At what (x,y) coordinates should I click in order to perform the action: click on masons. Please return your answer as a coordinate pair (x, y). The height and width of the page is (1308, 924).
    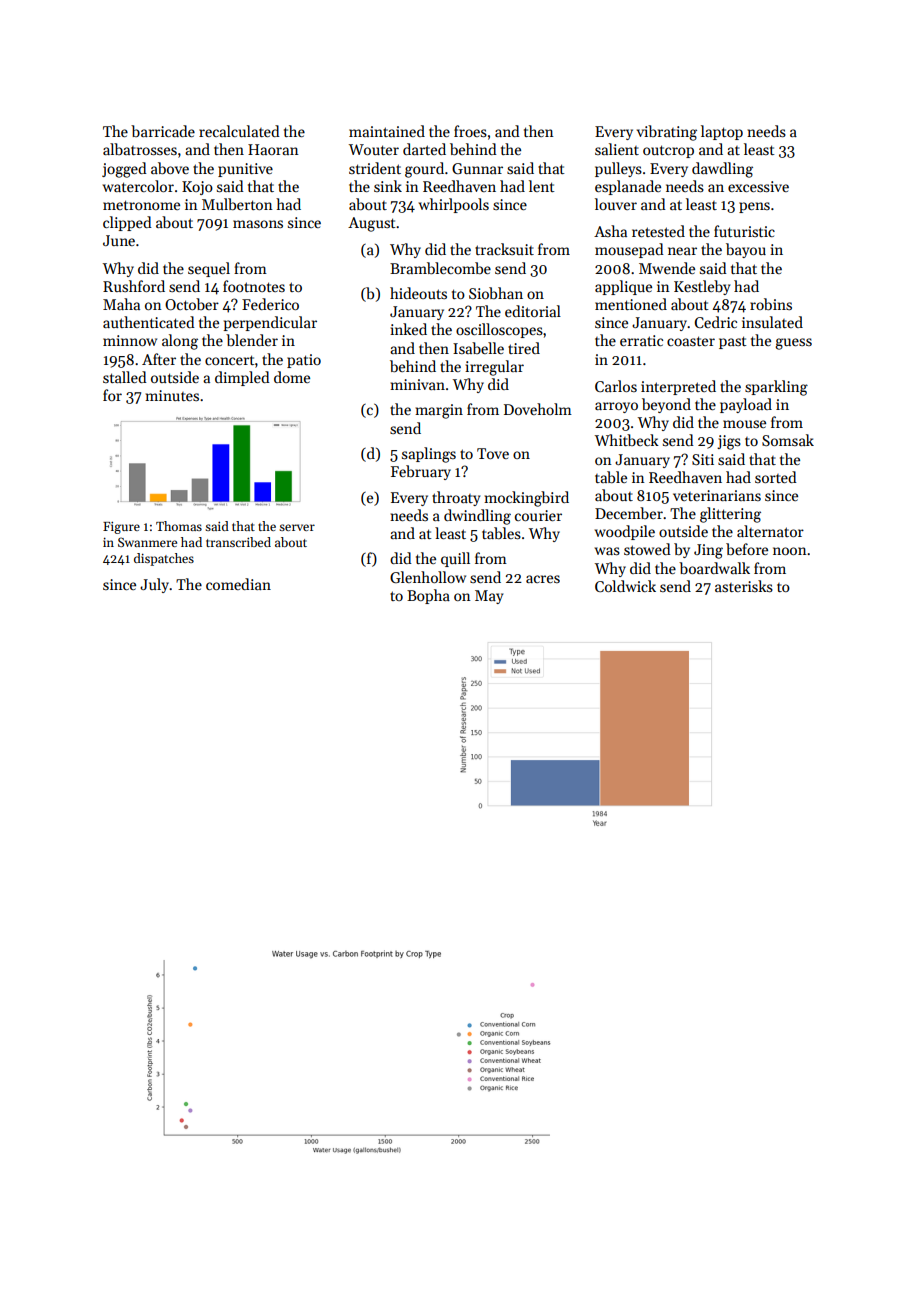
    Looking at the image, I should click on (258, 224).
